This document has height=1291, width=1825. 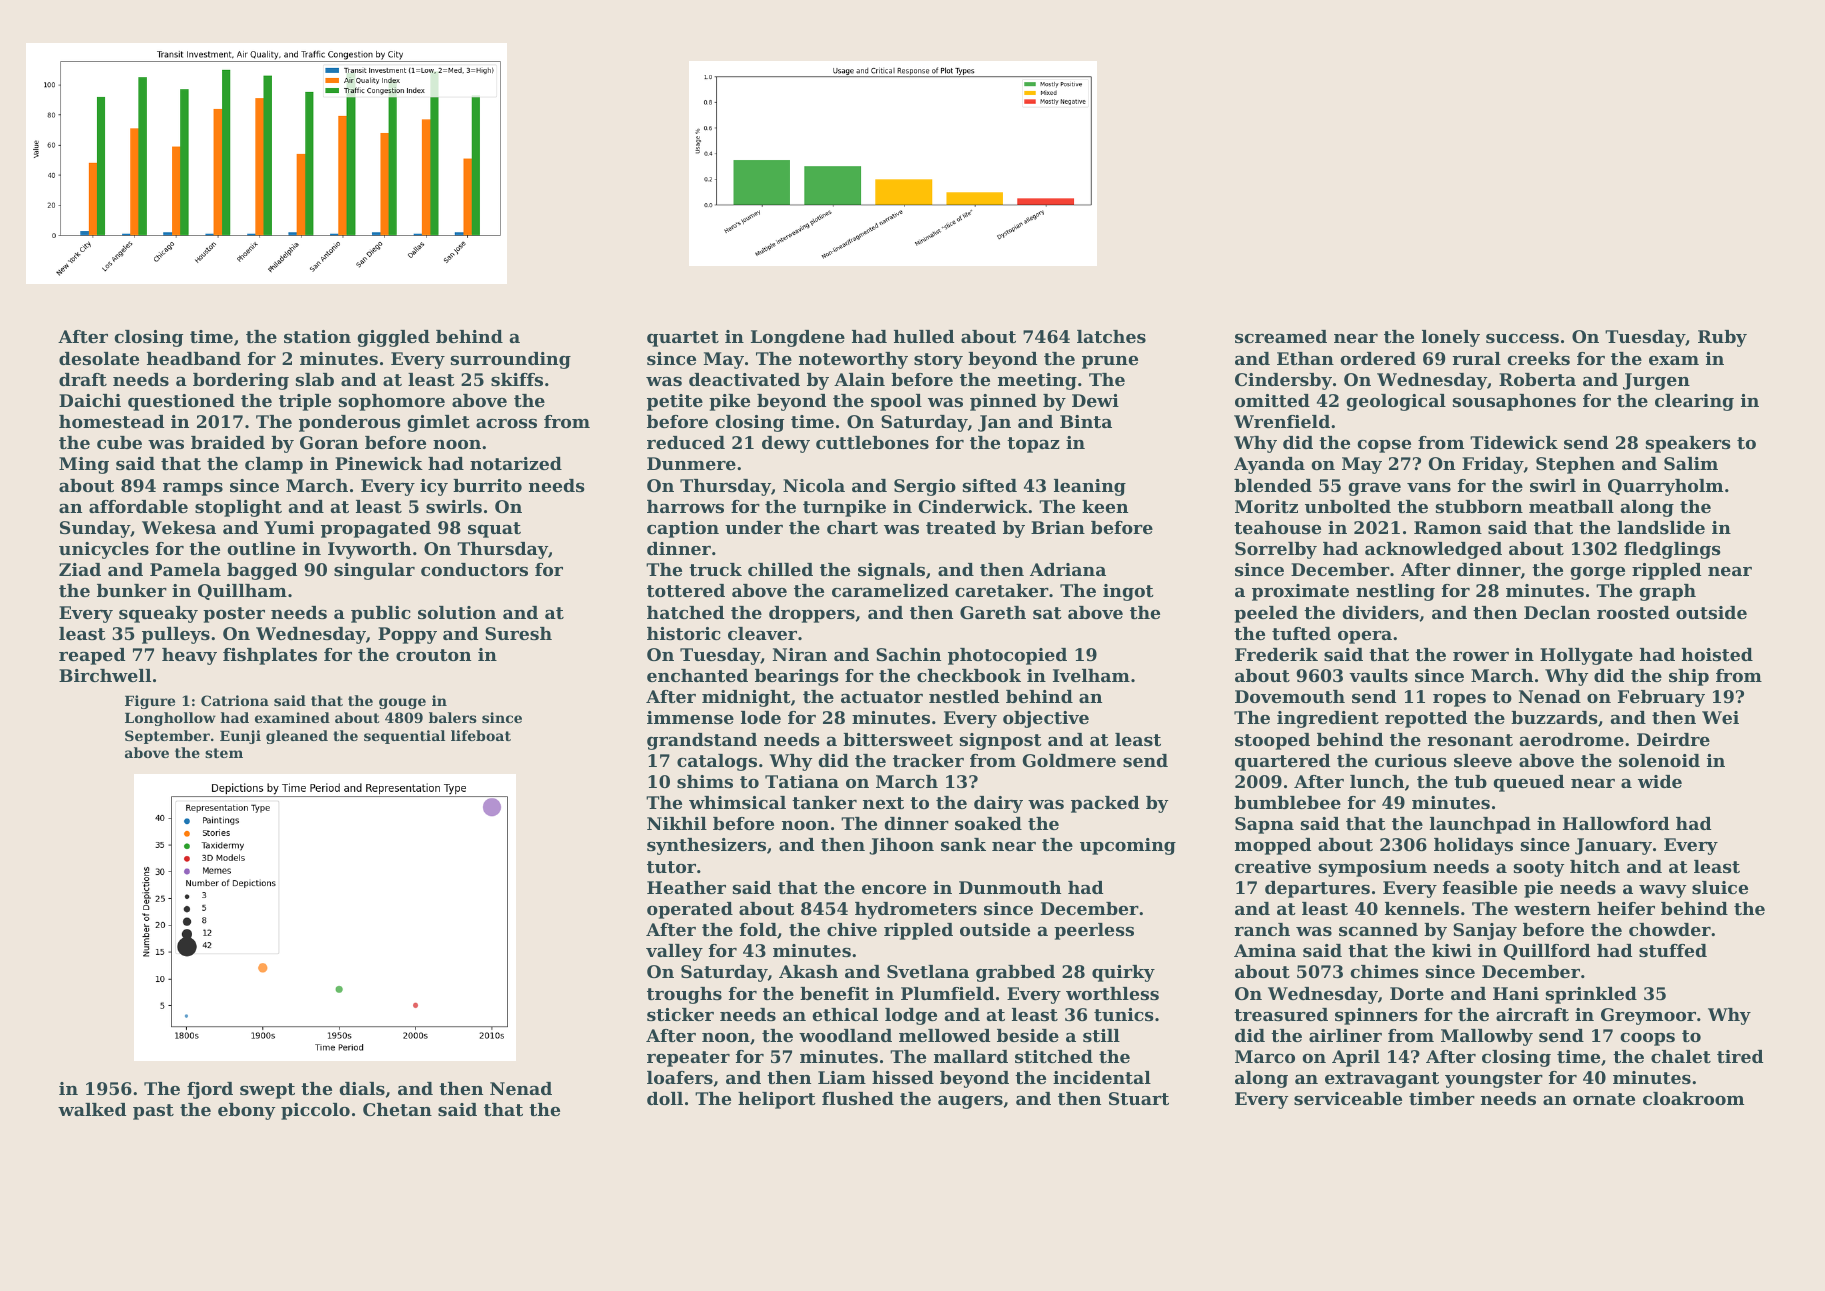 What do you see at coordinates (176, 635) in the document?
I see `pulleys` at bounding box center [176, 635].
